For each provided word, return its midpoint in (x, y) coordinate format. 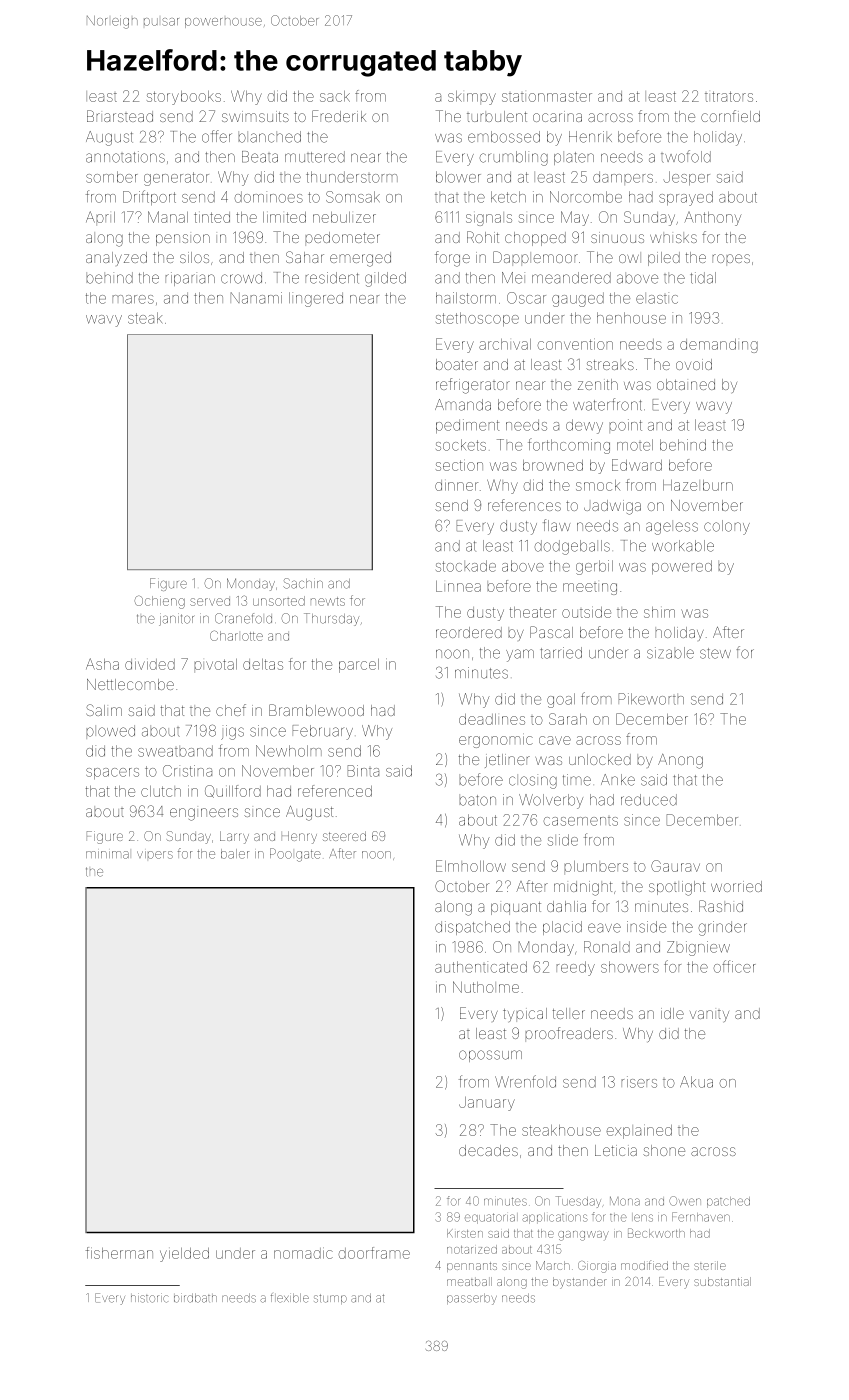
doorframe (374, 1253)
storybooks (184, 98)
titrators (729, 96)
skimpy (472, 98)
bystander (580, 1283)
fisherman (119, 1253)
